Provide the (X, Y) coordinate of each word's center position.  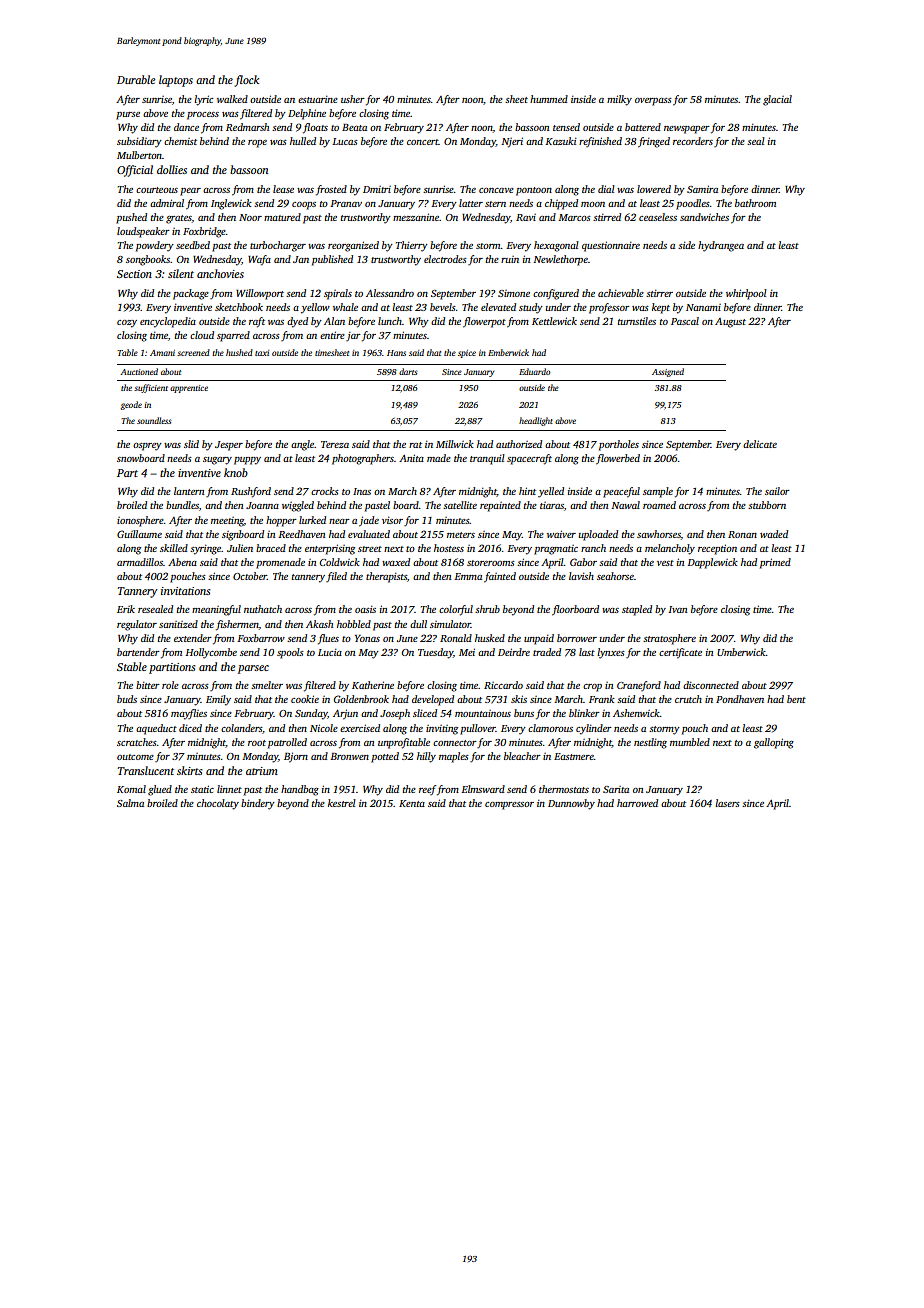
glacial (777, 100)
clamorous (550, 728)
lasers (727, 803)
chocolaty (218, 804)
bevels (443, 307)
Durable (136, 79)
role (170, 685)
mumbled (690, 742)
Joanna (262, 505)
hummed (549, 99)
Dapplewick (713, 563)
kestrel (342, 803)
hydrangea (721, 246)
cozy (127, 324)
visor (392, 520)
